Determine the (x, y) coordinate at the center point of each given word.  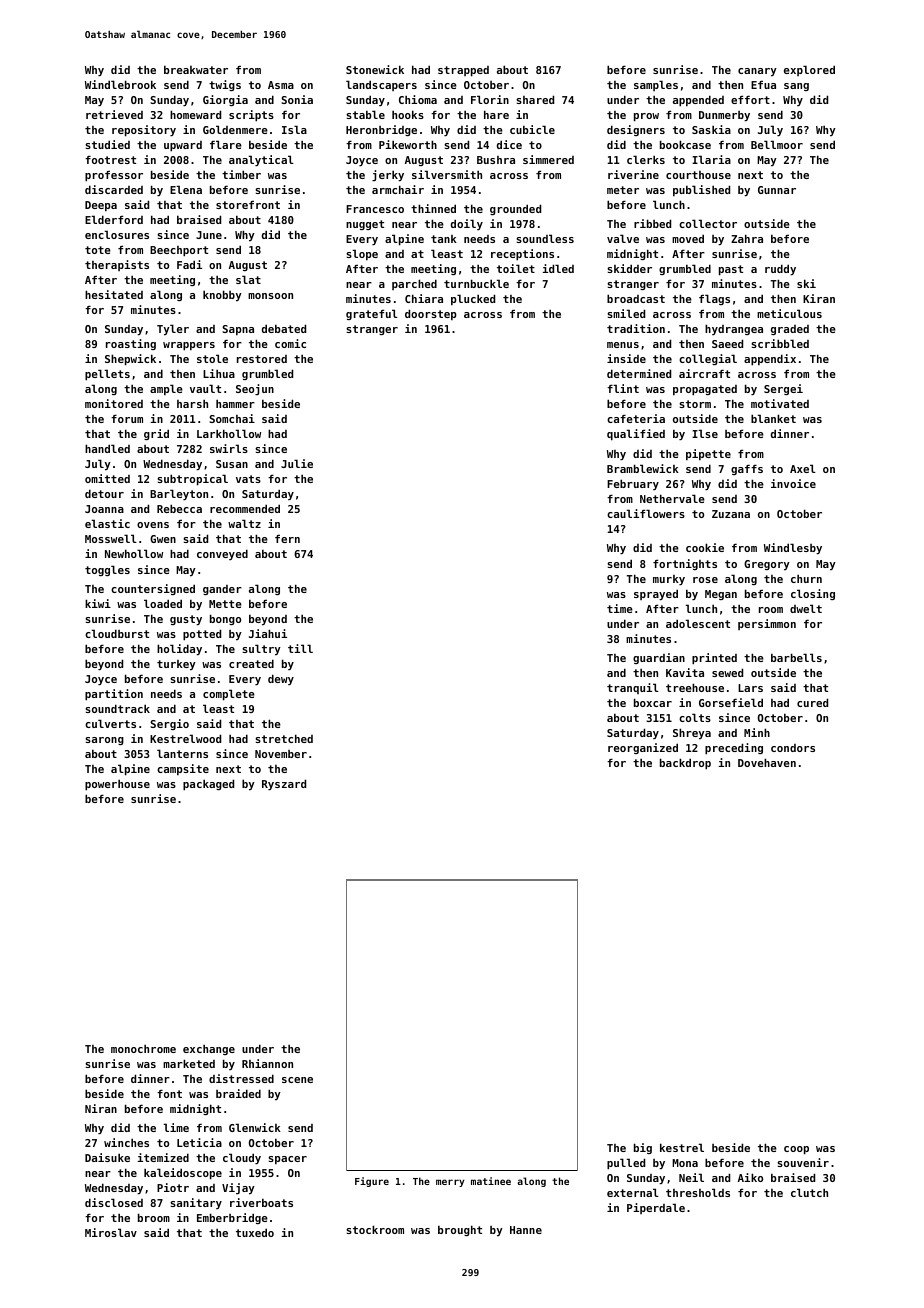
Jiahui (268, 633)
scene (297, 1080)
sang (796, 87)
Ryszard (284, 784)
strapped (463, 71)
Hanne (526, 1230)
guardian (659, 658)
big (643, 1148)
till (300, 648)
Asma (281, 85)
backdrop (685, 764)
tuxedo (255, 1232)
